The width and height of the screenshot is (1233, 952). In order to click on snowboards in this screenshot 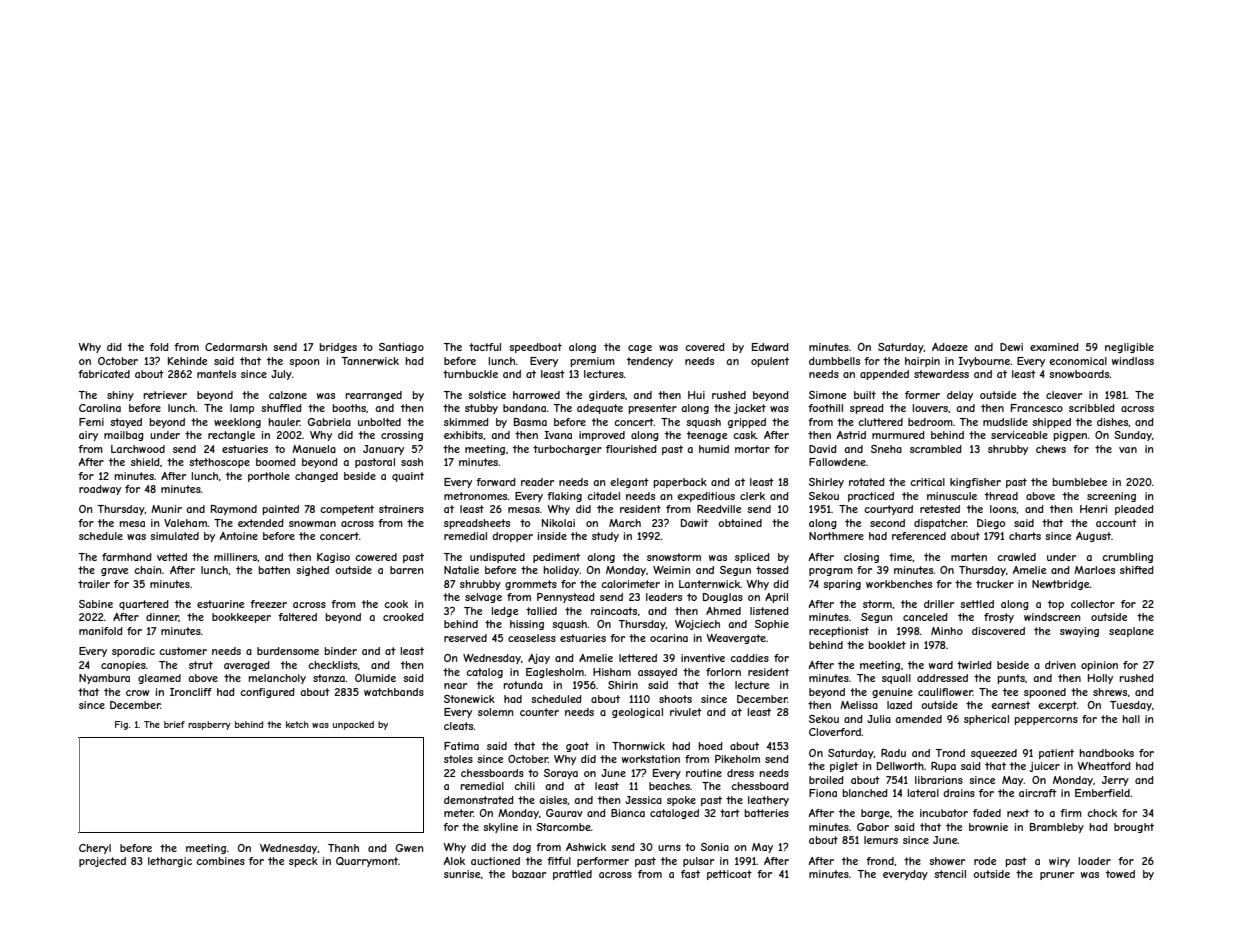, I will do `click(1079, 374)`.
